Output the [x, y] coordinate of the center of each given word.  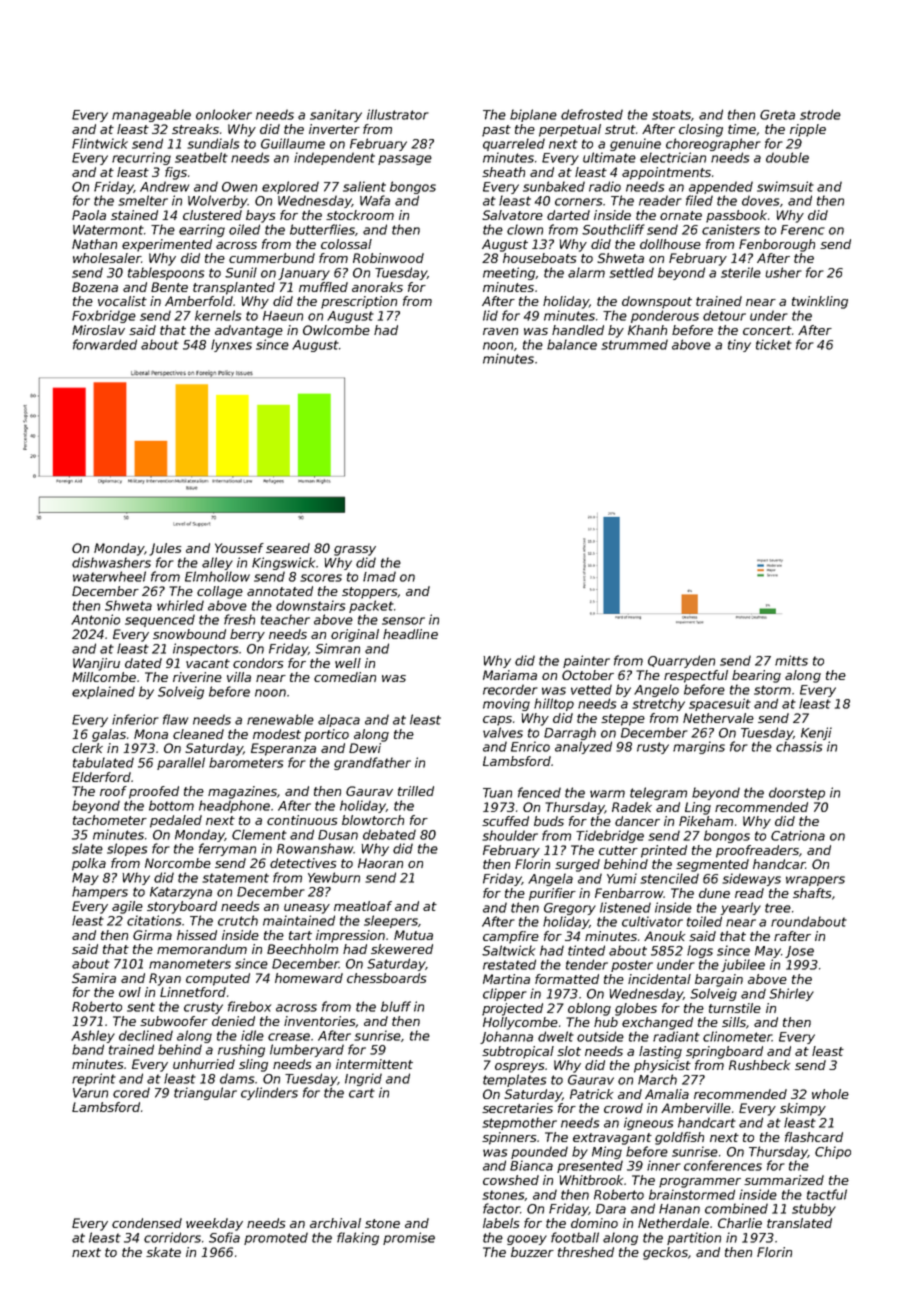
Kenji [816, 733]
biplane [533, 115]
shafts [812, 893]
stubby [814, 1209]
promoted [276, 1238]
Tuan [497, 793]
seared [288, 548]
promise [409, 1238]
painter [586, 661]
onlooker [224, 114]
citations [154, 920]
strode [820, 114]
